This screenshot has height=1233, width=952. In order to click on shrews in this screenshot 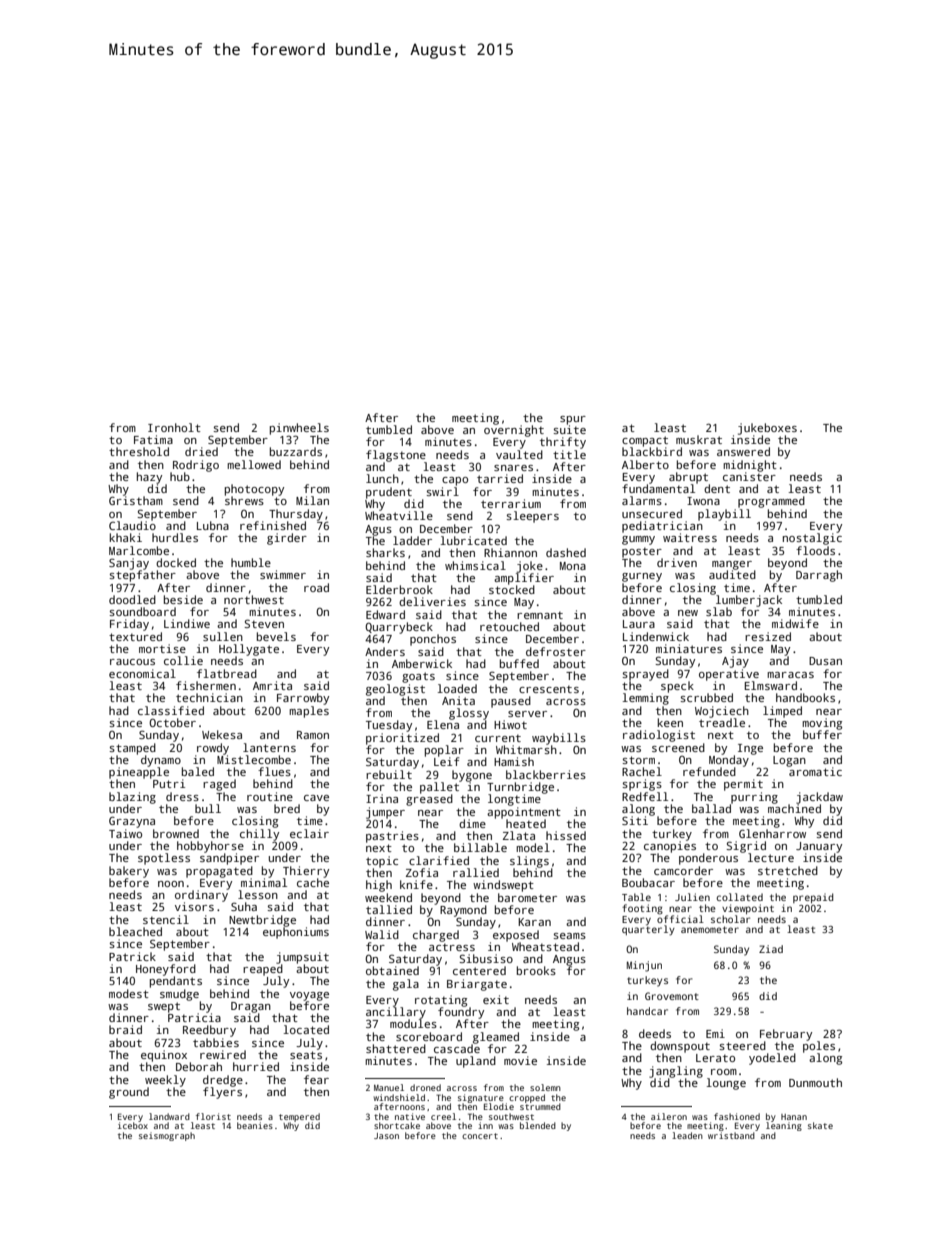, I will do `click(244, 500)`.
